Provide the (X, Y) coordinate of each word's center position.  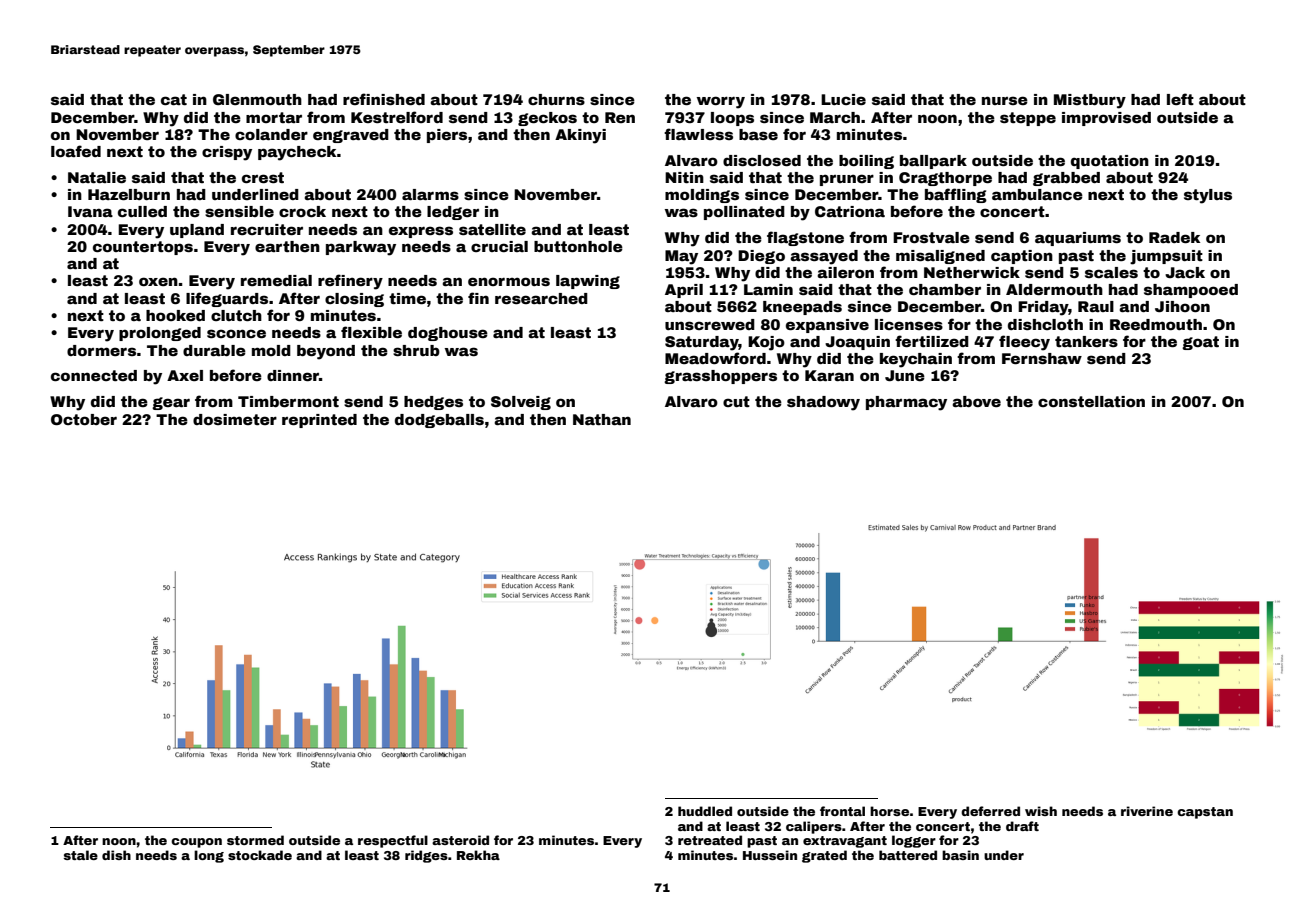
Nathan (602, 419)
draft (1022, 826)
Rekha (478, 855)
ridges (426, 856)
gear (171, 403)
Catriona (850, 211)
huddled (705, 811)
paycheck (297, 153)
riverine (1147, 811)
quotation (1110, 162)
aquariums (1078, 239)
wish (1041, 811)
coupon (196, 843)
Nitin (684, 177)
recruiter (267, 229)
